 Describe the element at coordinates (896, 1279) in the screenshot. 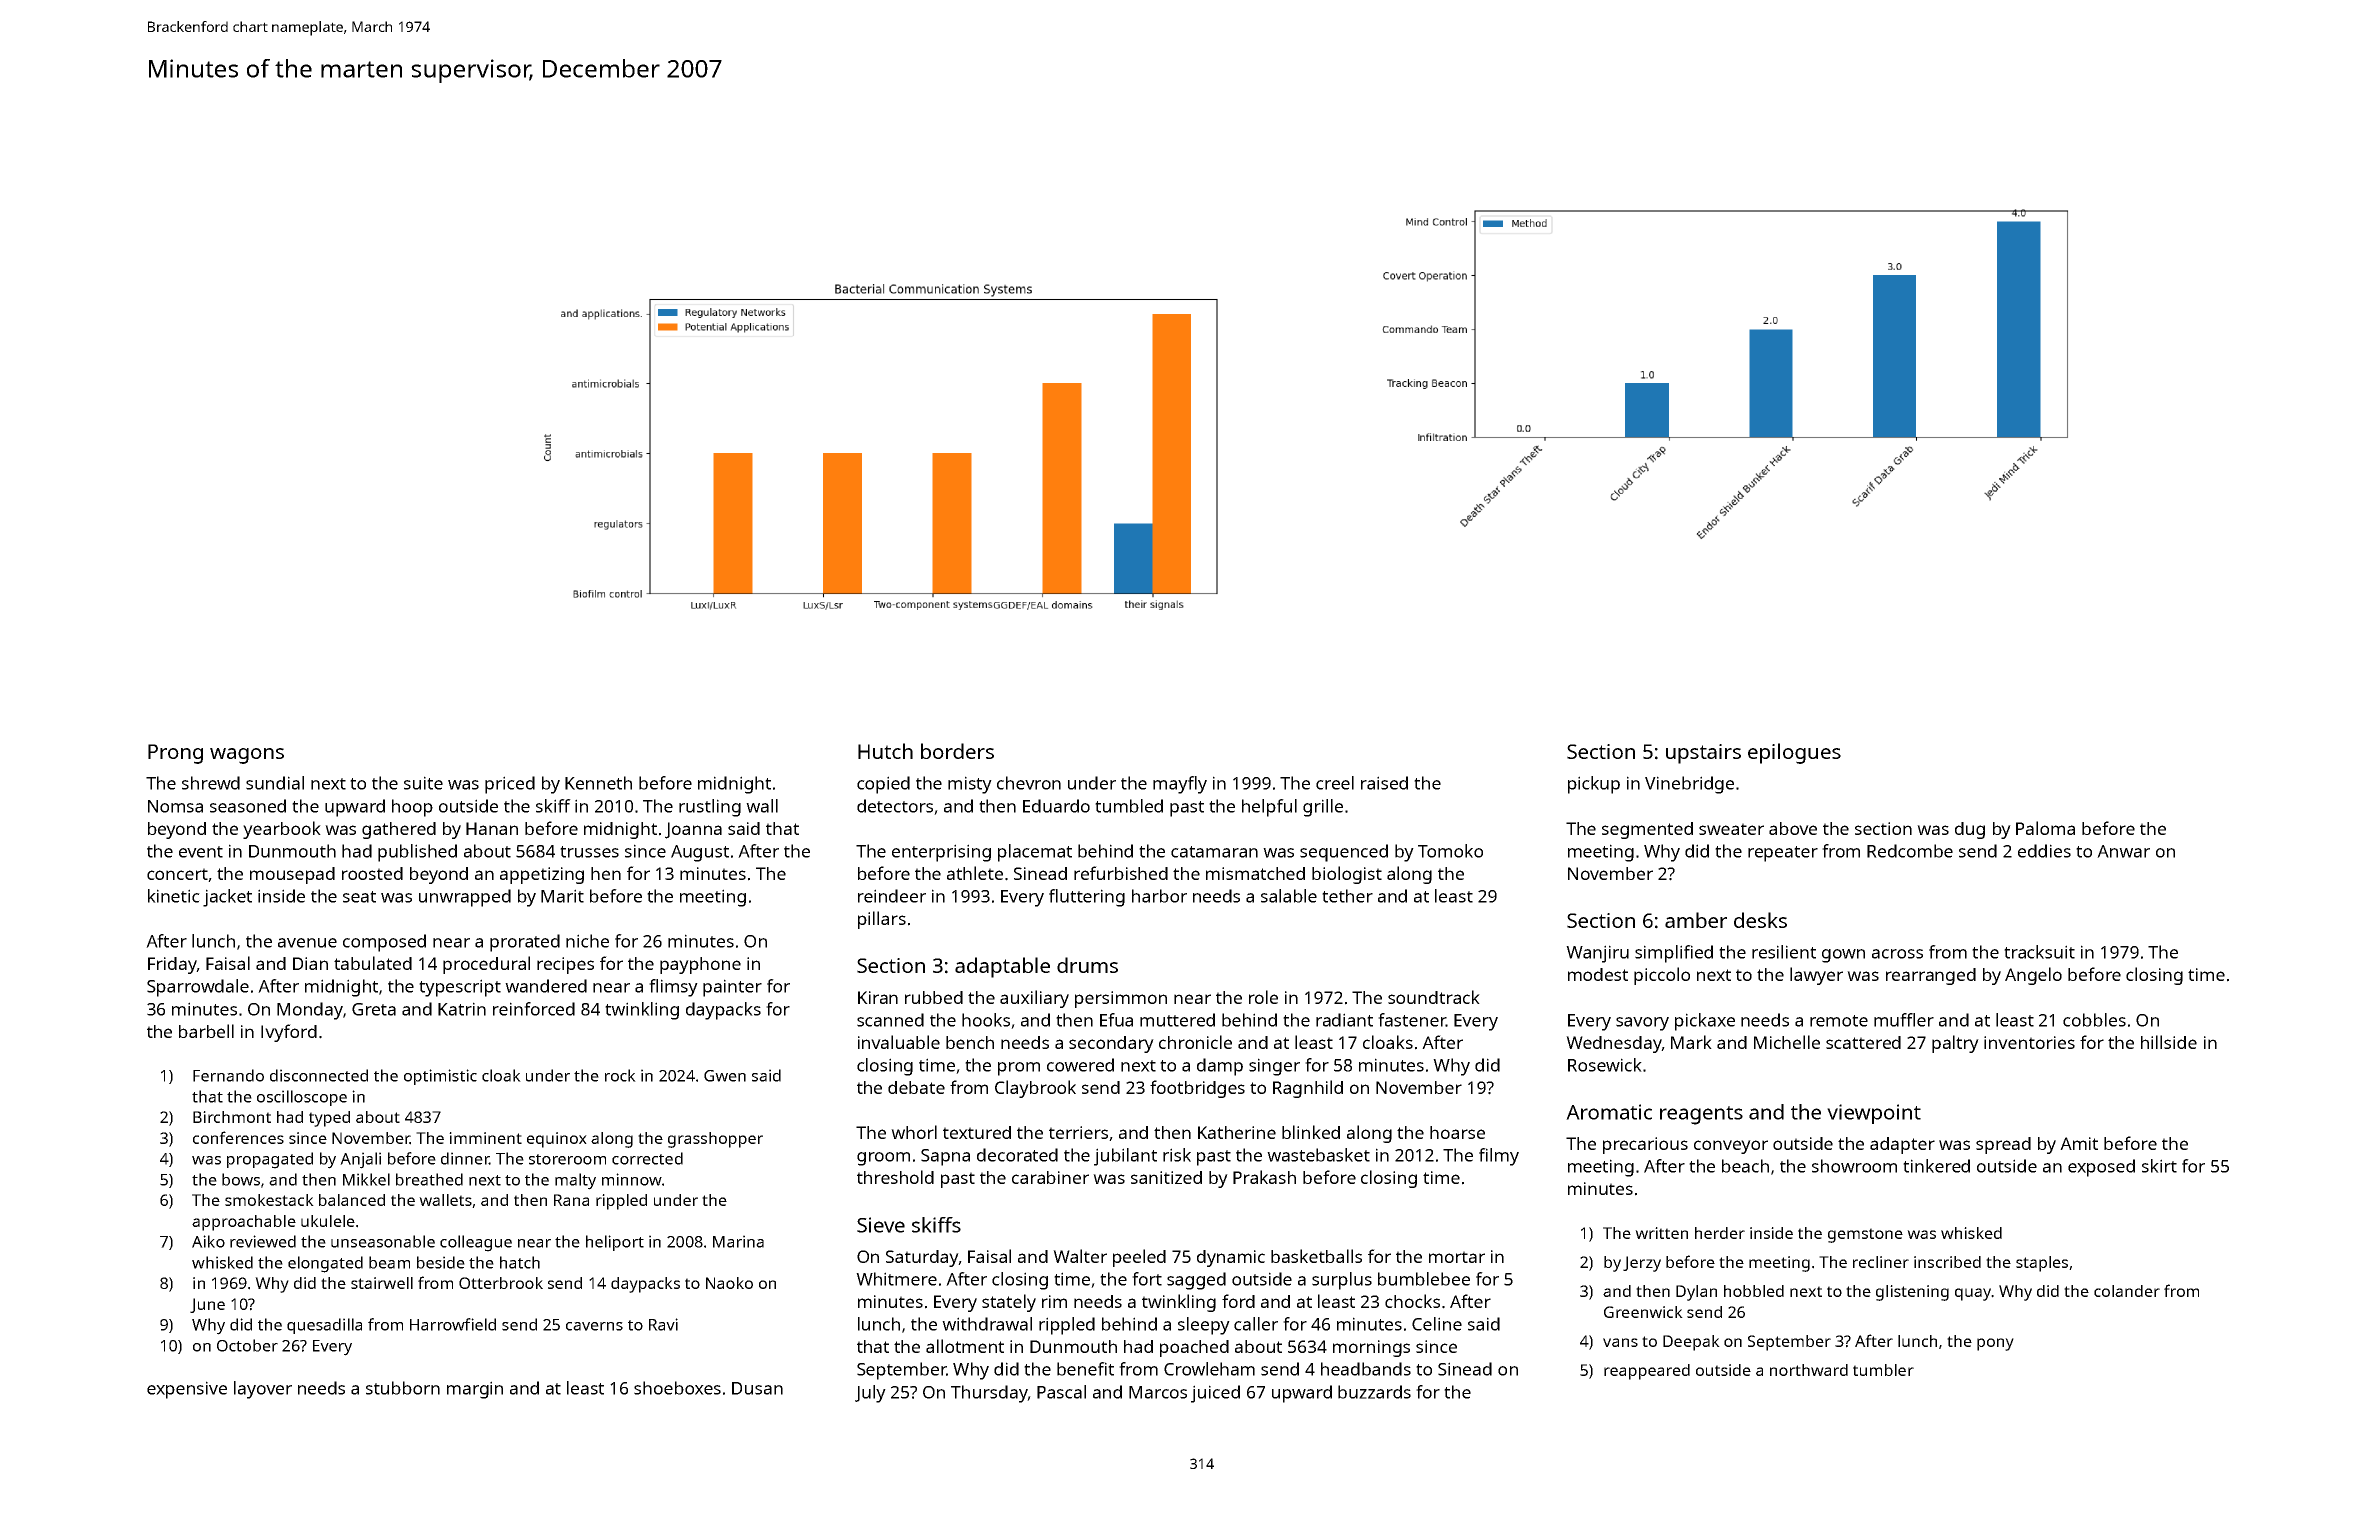

I see `Whitmere` at that location.
